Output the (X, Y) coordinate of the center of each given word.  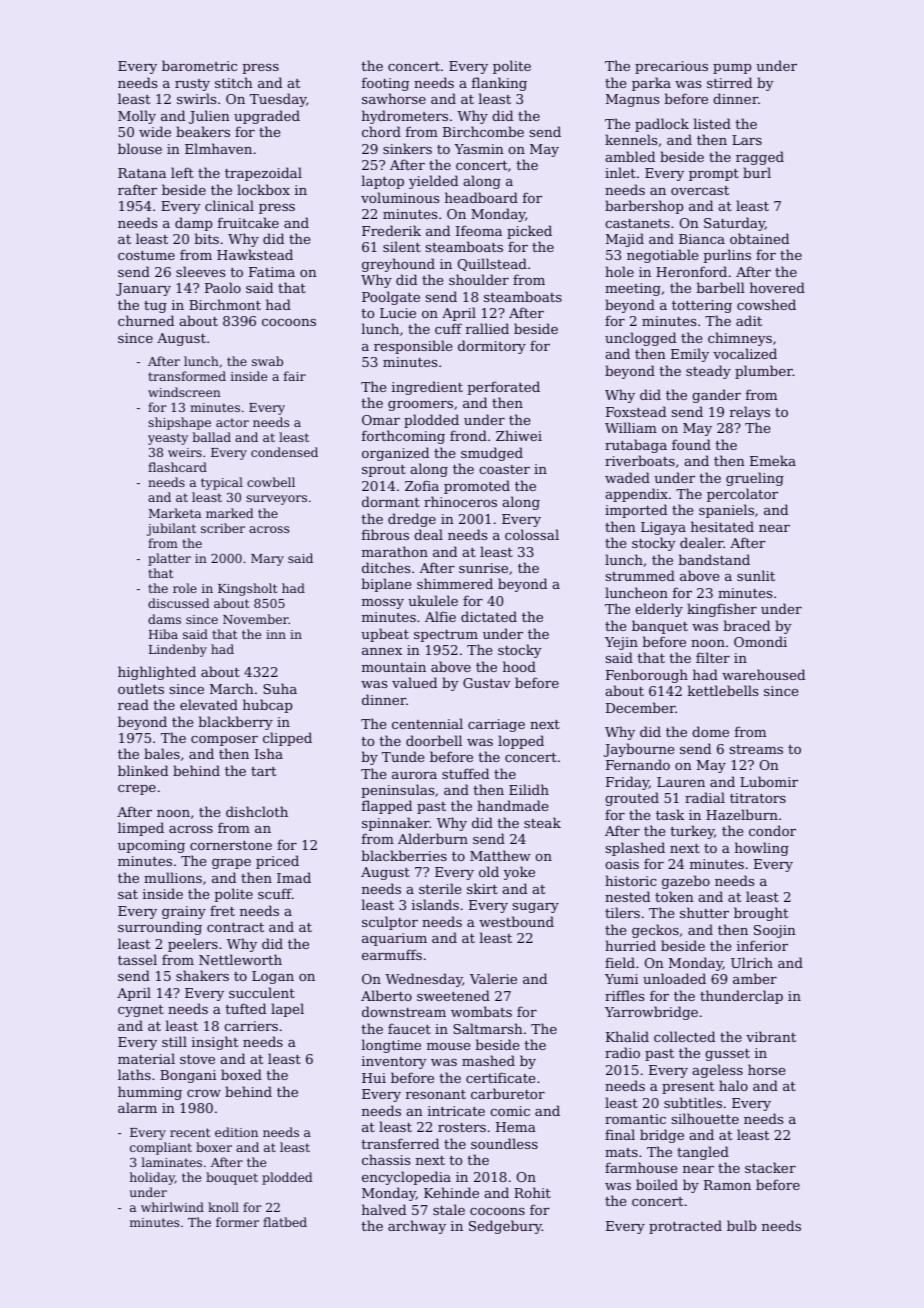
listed (712, 123)
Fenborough (647, 676)
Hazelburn (742, 814)
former (237, 1222)
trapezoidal (263, 174)
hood (519, 666)
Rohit (532, 1192)
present (688, 1088)
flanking (499, 84)
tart (263, 771)
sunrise (483, 568)
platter (169, 559)
